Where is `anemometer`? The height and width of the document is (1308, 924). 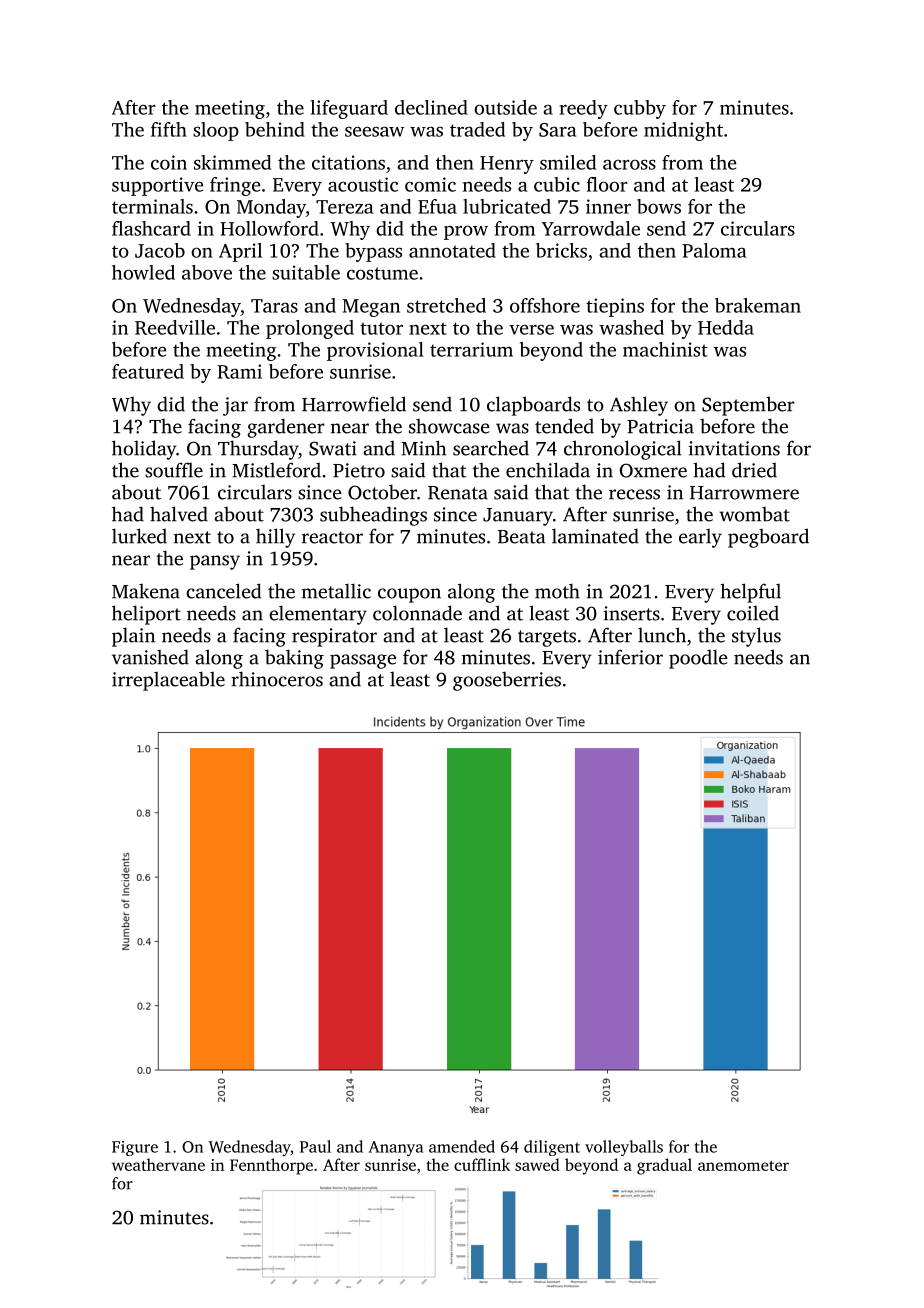 anemometer is located at coordinates (743, 1166).
